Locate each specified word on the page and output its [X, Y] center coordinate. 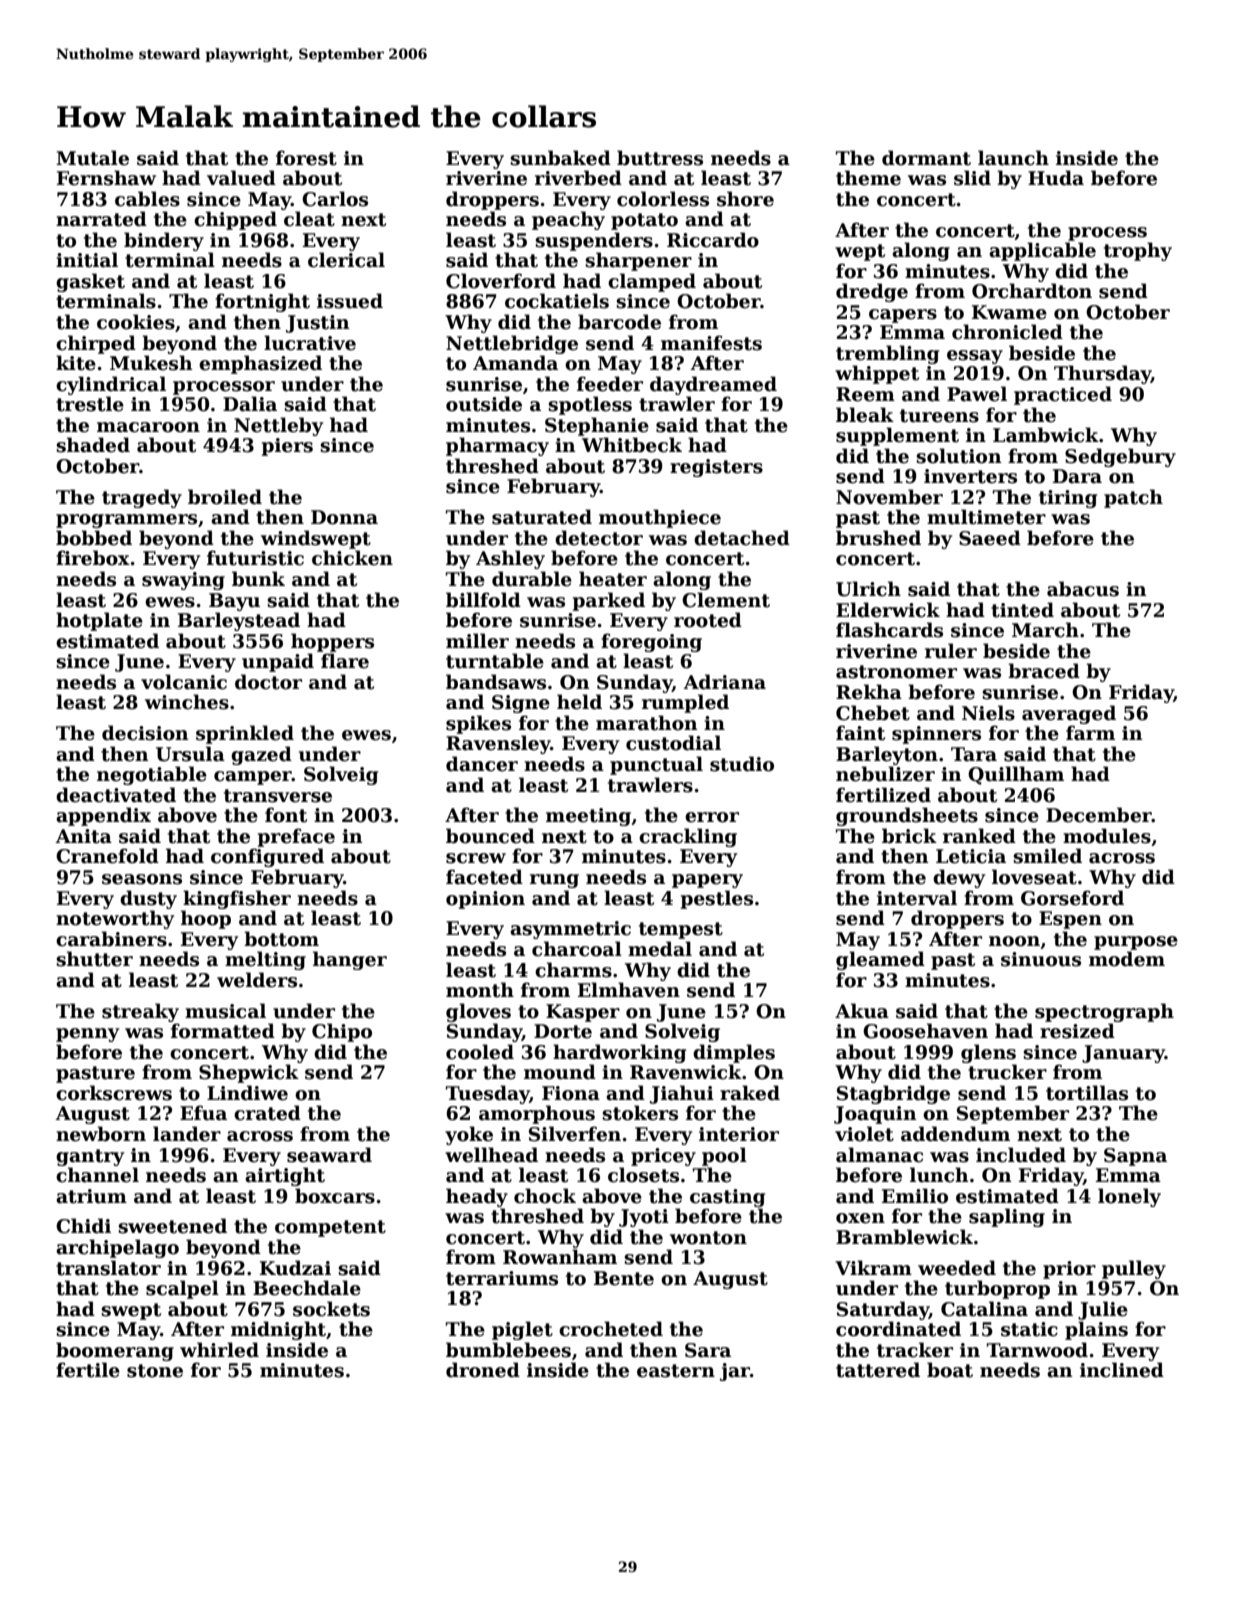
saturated [542, 517]
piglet [522, 1330]
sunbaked [560, 158]
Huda [1056, 178]
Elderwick [888, 610]
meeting [588, 817]
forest [306, 158]
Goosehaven [925, 1031]
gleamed [880, 960]
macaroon [148, 427]
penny [87, 1035]
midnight [278, 1330]
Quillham [1016, 775]
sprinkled [245, 734]
